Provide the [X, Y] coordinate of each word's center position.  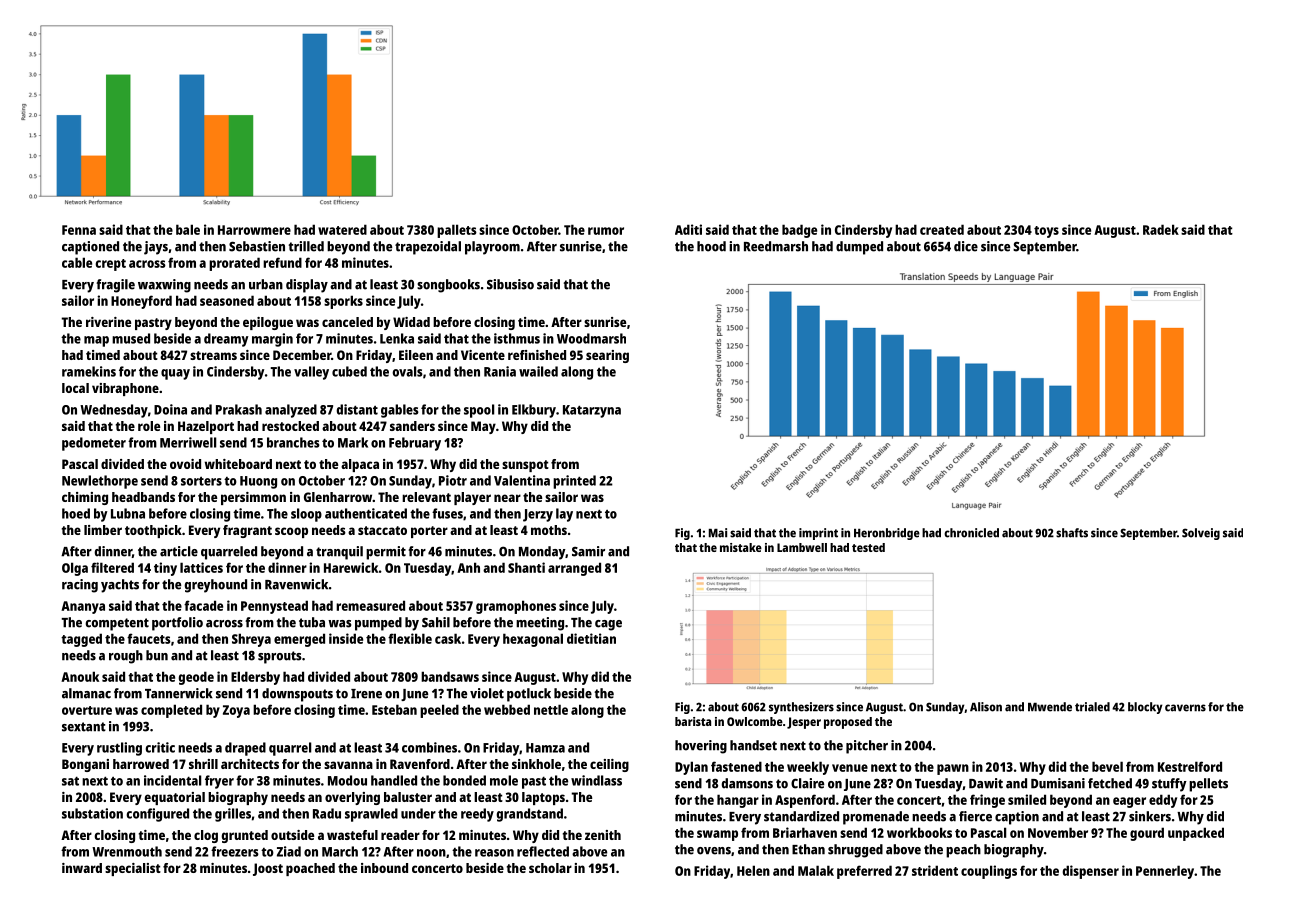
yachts [120, 586]
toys [1046, 232]
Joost [268, 869]
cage [608, 625]
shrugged [855, 851]
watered [342, 229]
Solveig [1201, 534]
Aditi [688, 229]
